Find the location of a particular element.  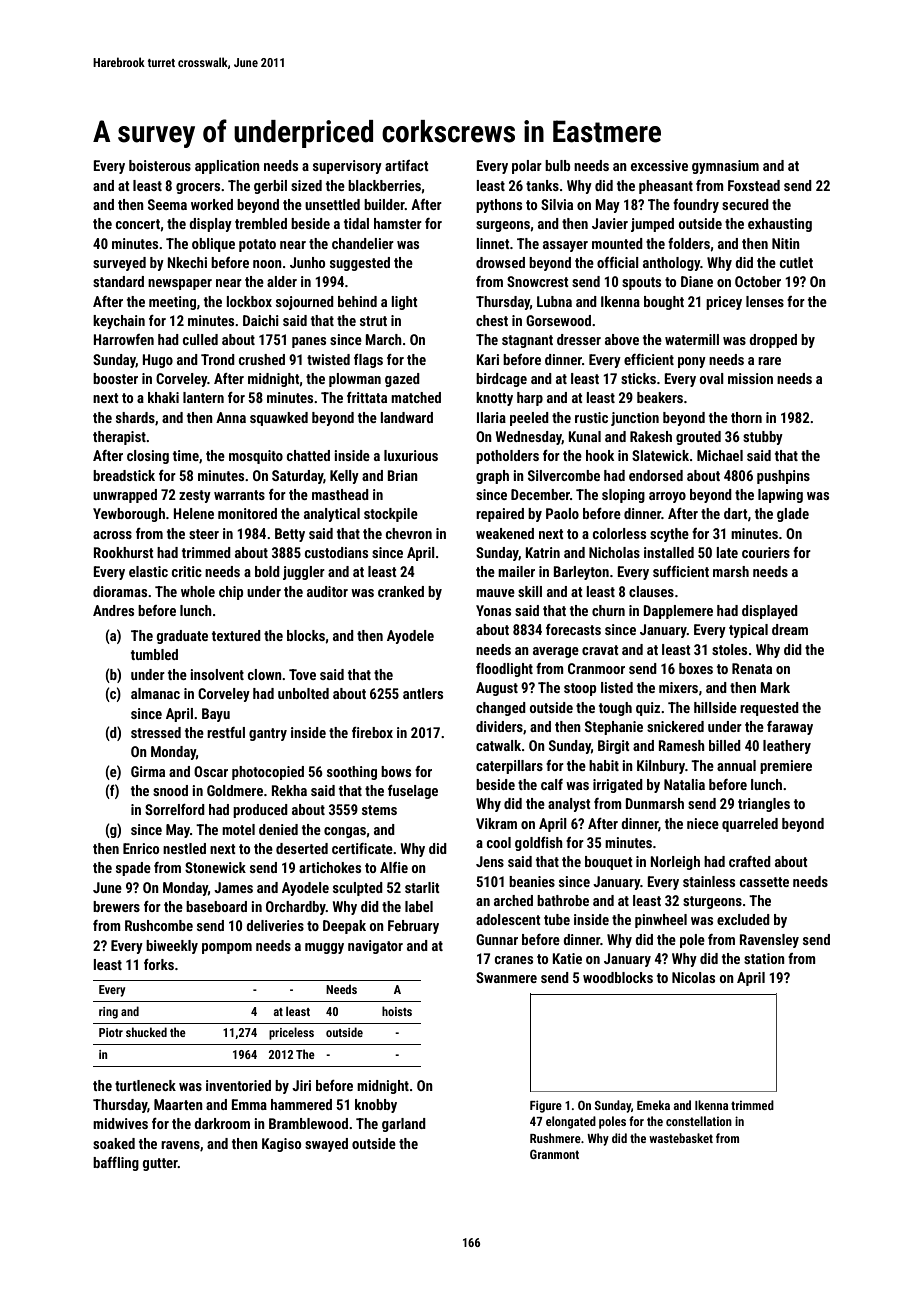

antlers is located at coordinates (423, 693).
